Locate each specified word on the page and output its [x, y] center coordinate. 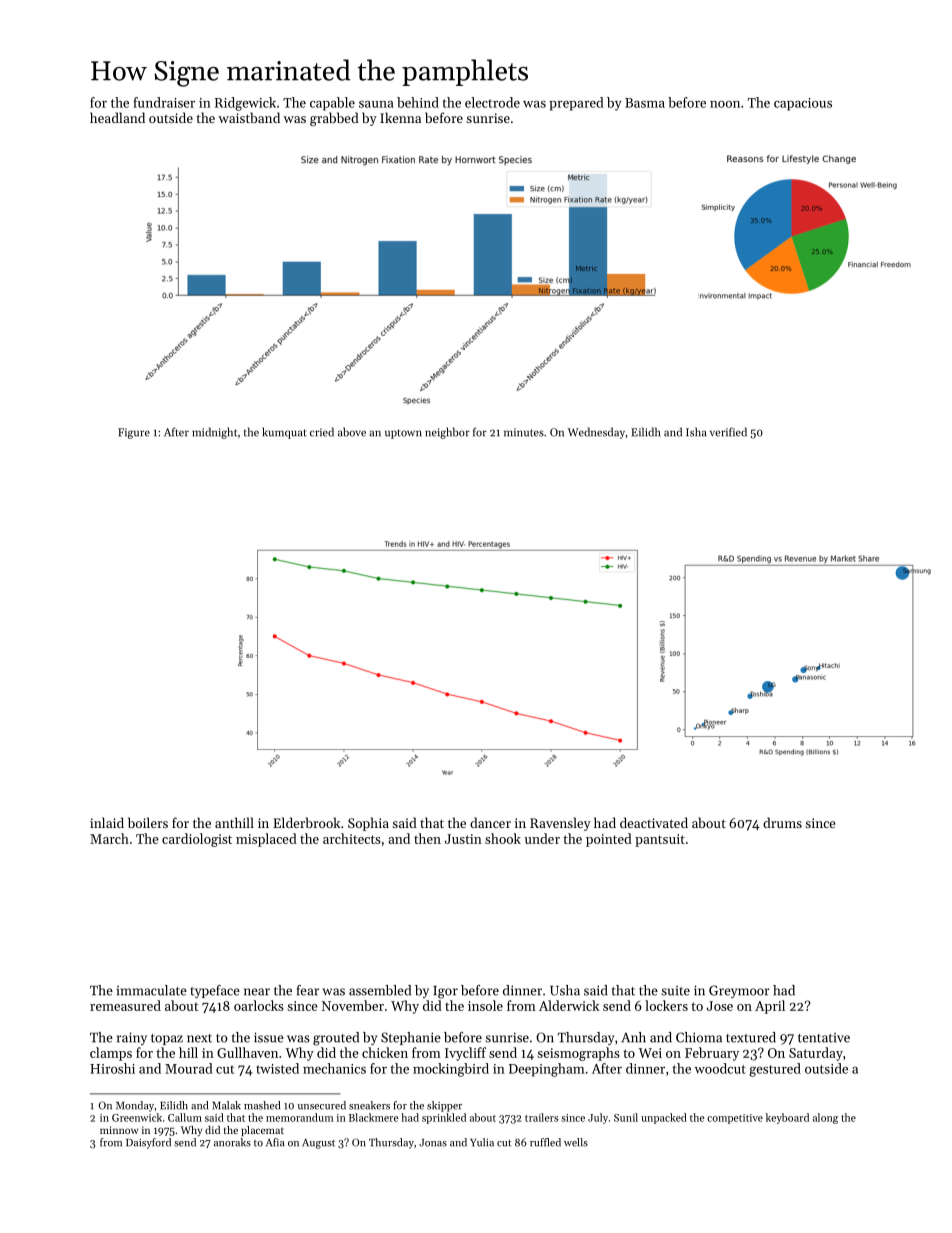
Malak [226, 1105]
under [542, 838]
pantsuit [660, 840]
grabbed [334, 119]
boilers [148, 822]
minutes [524, 432]
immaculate [152, 990]
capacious [803, 104]
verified [728, 432]
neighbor [447, 433]
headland [117, 117]
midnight [214, 433]
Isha [696, 432]
